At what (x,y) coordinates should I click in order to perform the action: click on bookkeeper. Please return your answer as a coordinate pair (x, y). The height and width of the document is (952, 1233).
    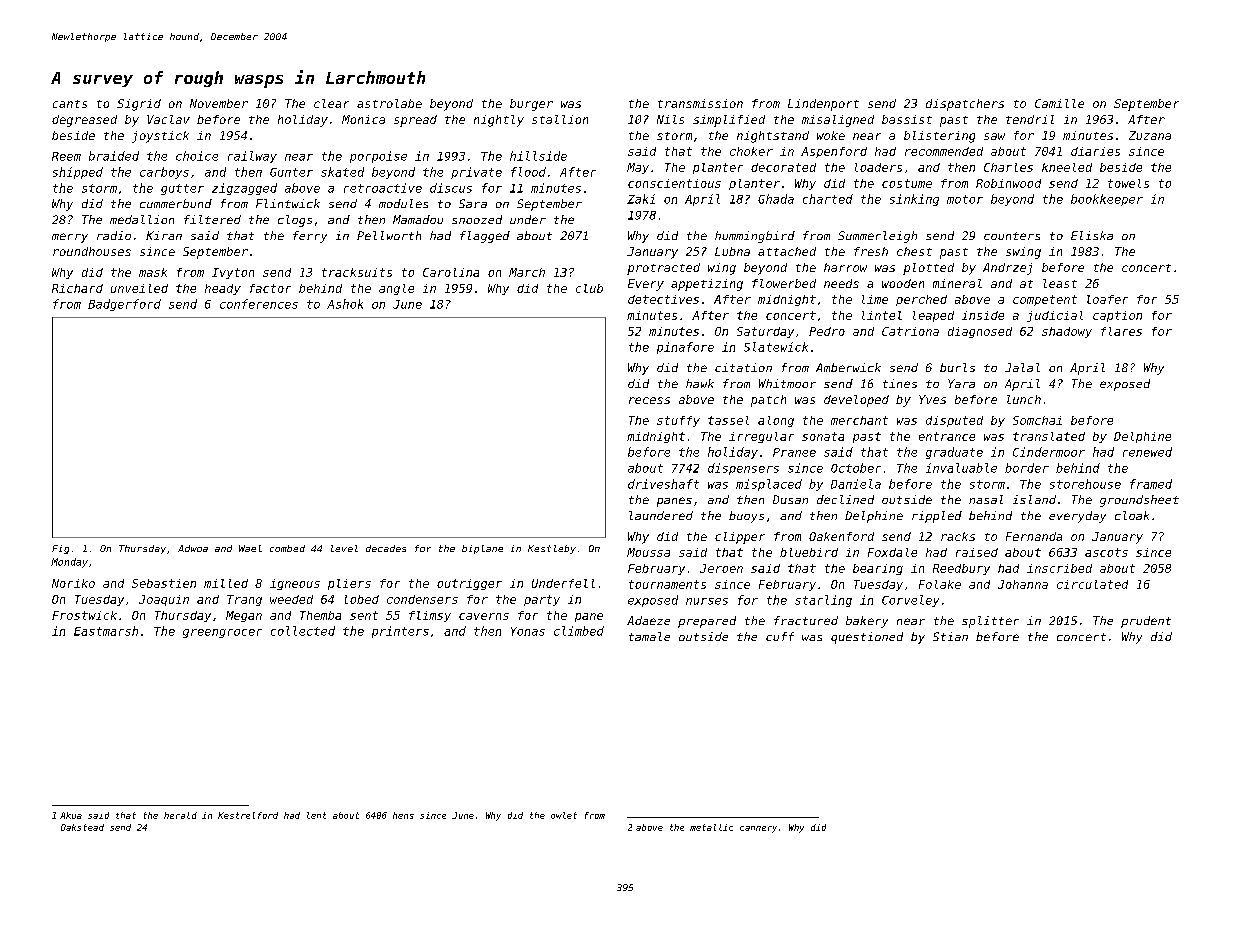
    Looking at the image, I should click on (1107, 200).
